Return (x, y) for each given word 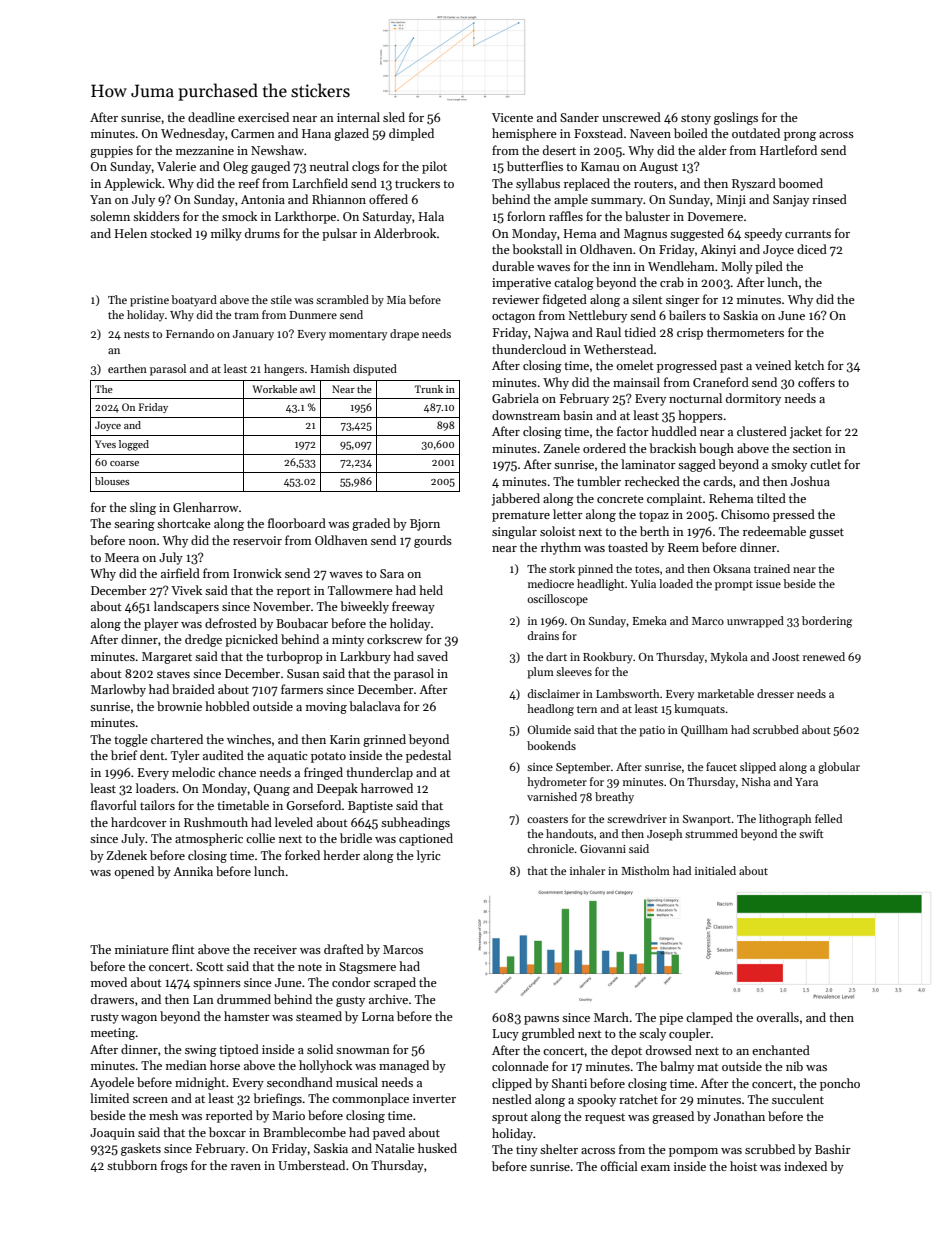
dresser (775, 693)
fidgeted (565, 300)
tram (246, 315)
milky (226, 234)
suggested (697, 234)
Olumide (549, 729)
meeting (113, 1034)
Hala (431, 216)
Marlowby (118, 690)
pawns (541, 1020)
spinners (217, 984)
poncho (840, 1084)
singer (683, 301)
